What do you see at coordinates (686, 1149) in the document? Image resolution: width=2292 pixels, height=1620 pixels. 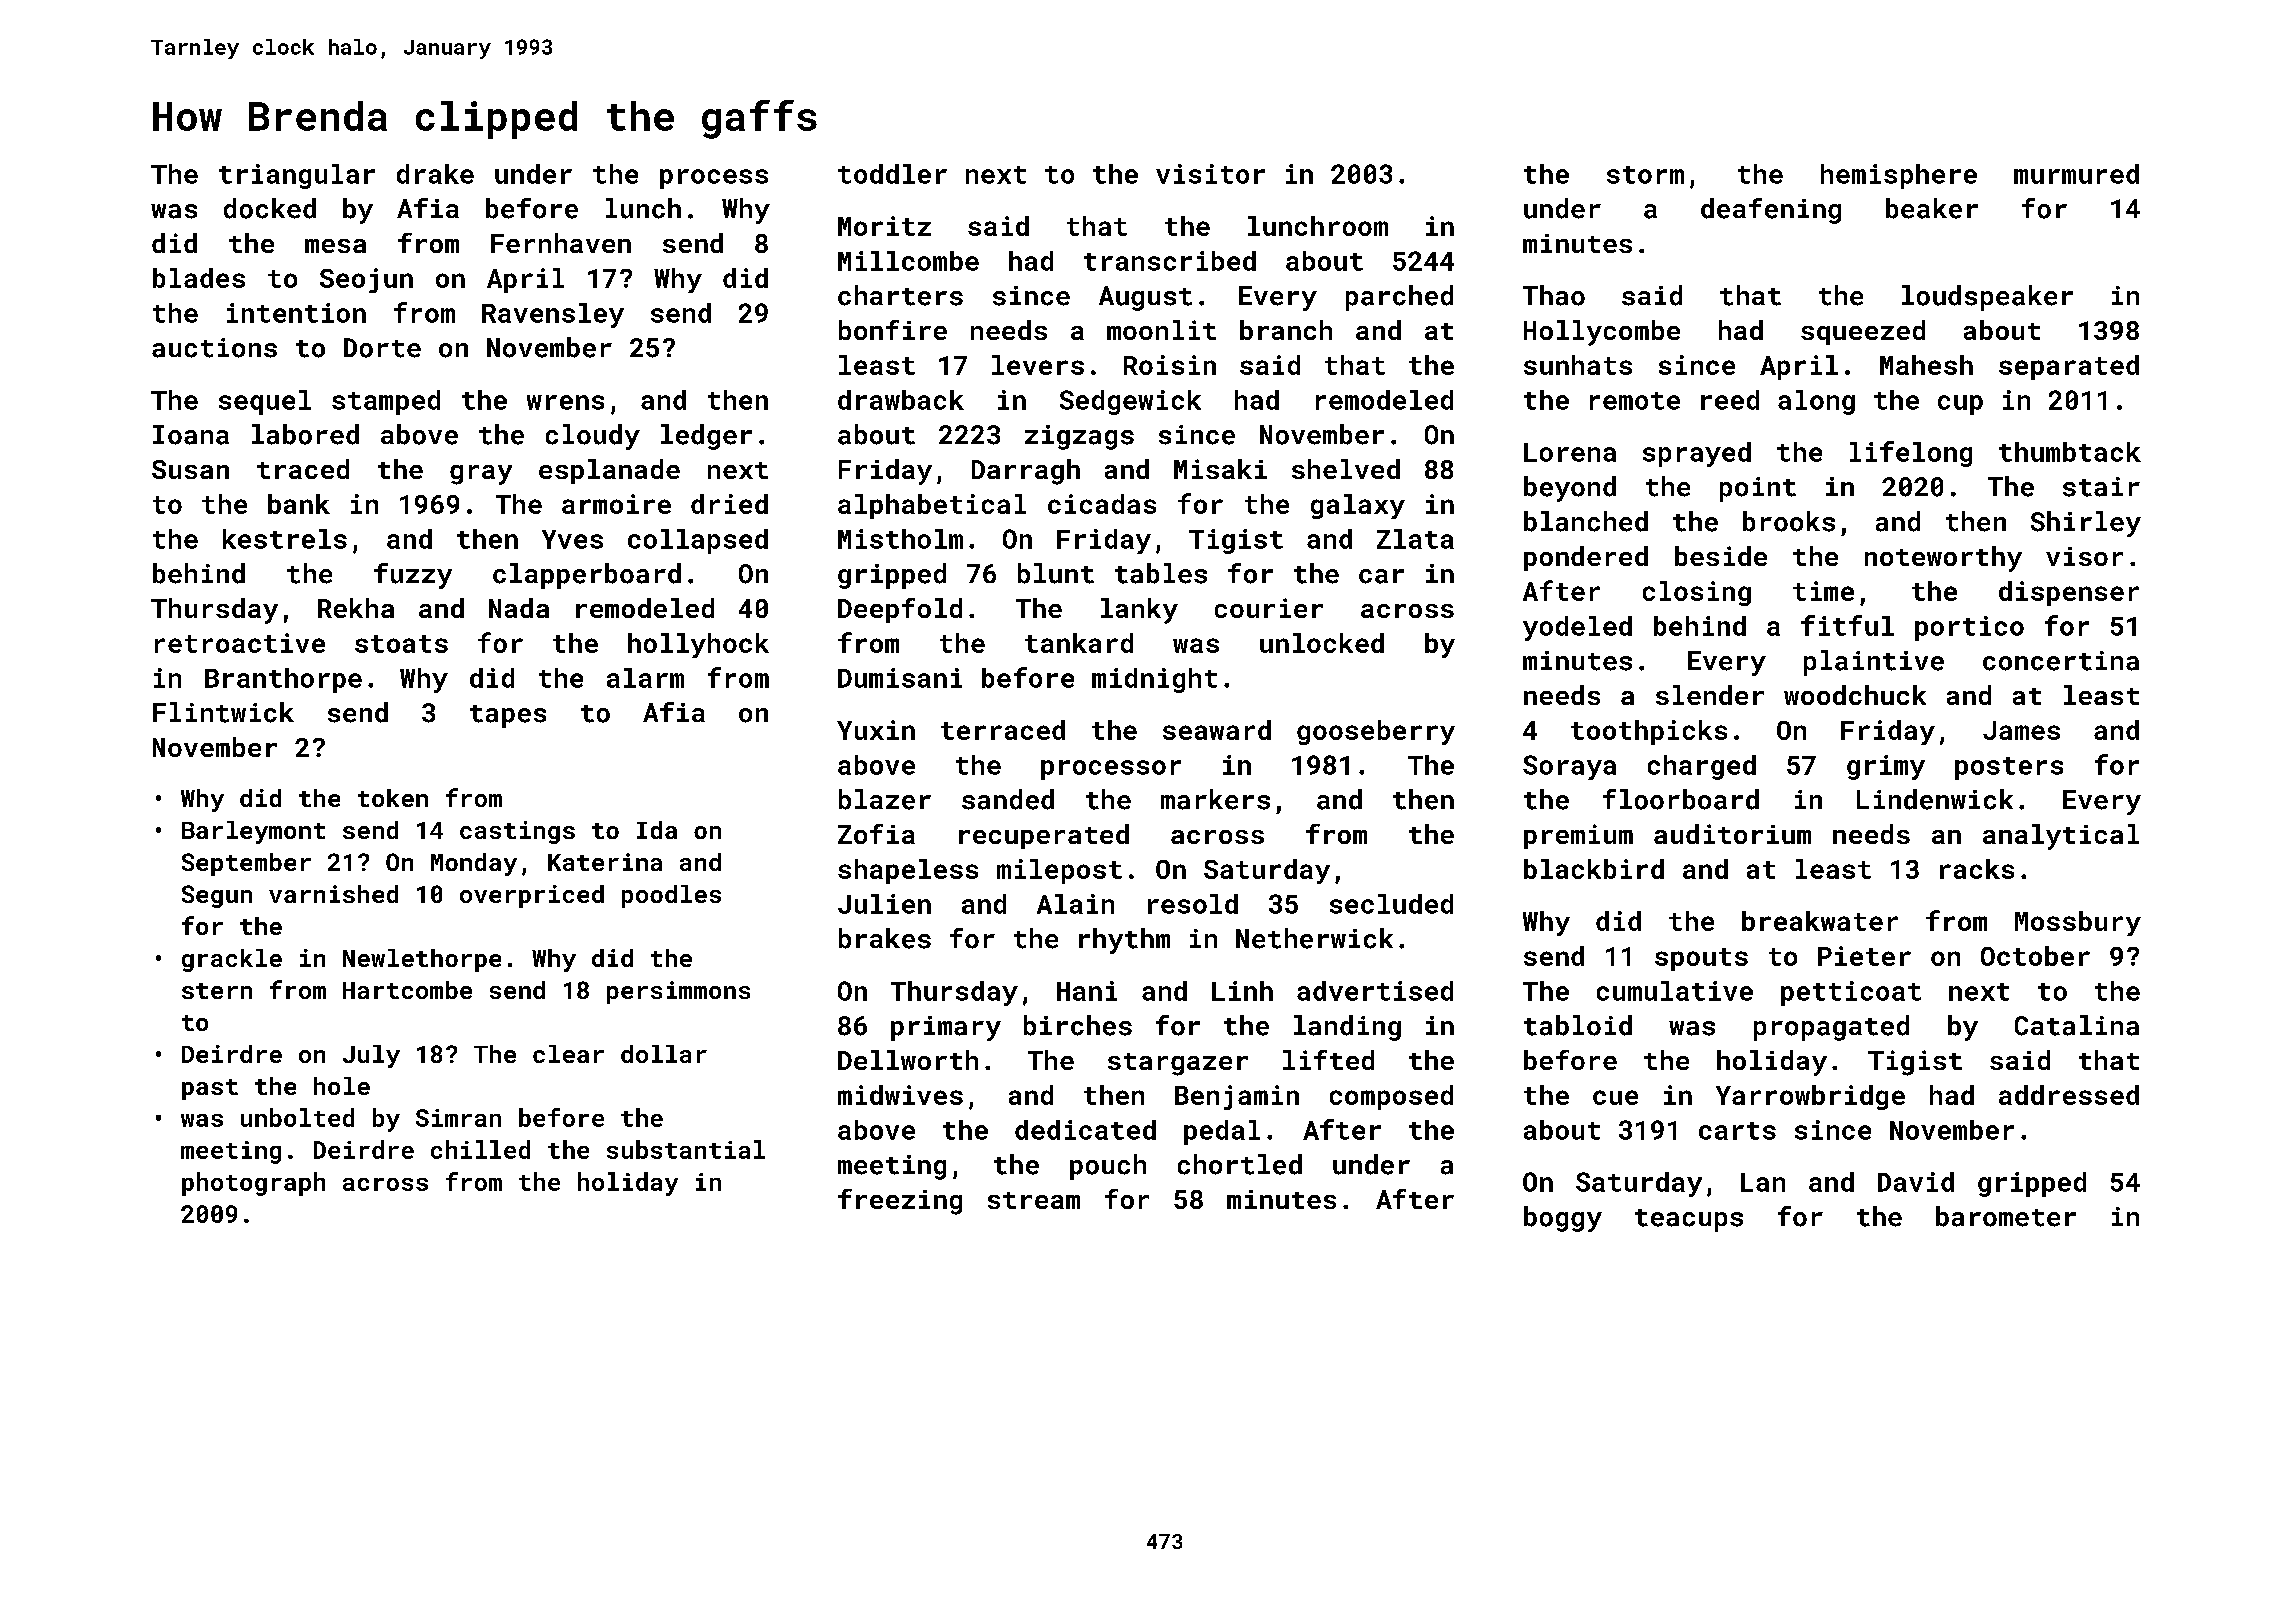 I see `substantial` at bounding box center [686, 1149].
